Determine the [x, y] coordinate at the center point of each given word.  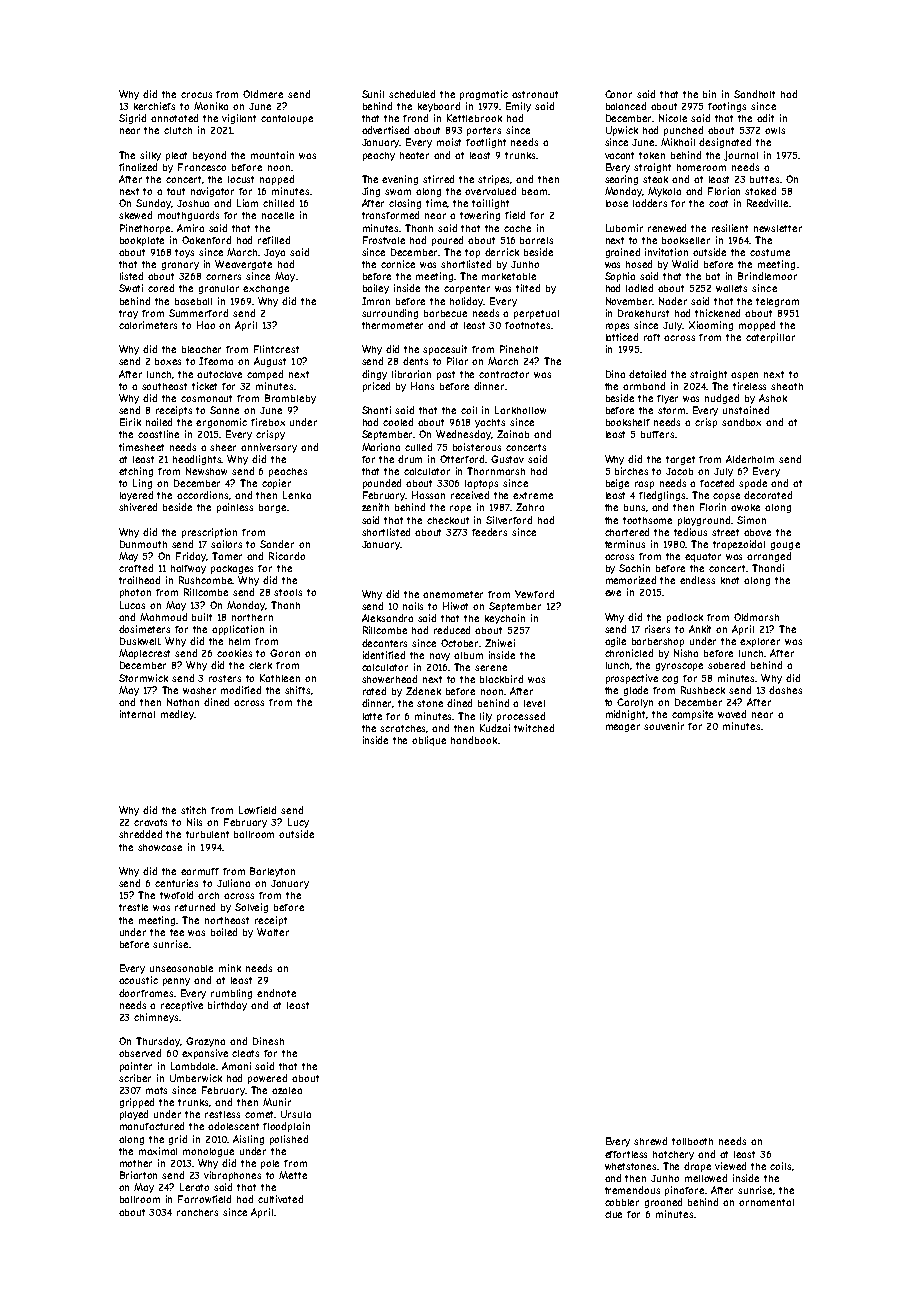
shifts [297, 690]
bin [709, 94]
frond [415, 118]
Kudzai [495, 728]
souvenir [664, 726]
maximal [158, 1151]
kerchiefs [154, 106]
